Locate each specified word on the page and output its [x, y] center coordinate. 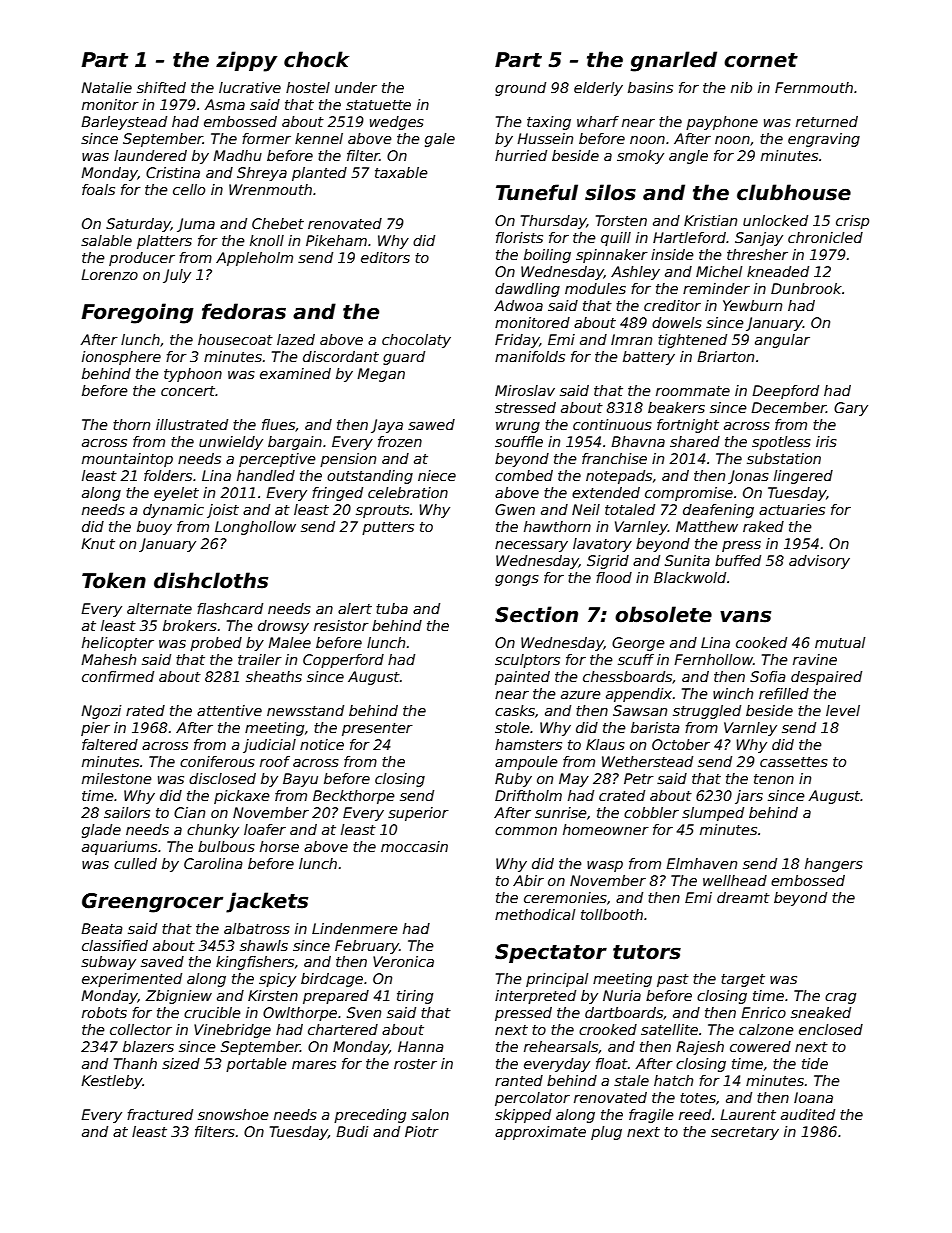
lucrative [250, 87]
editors [385, 257]
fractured [160, 1114]
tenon [774, 779]
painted [522, 678]
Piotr [422, 1131]
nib [741, 87]
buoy [154, 528]
